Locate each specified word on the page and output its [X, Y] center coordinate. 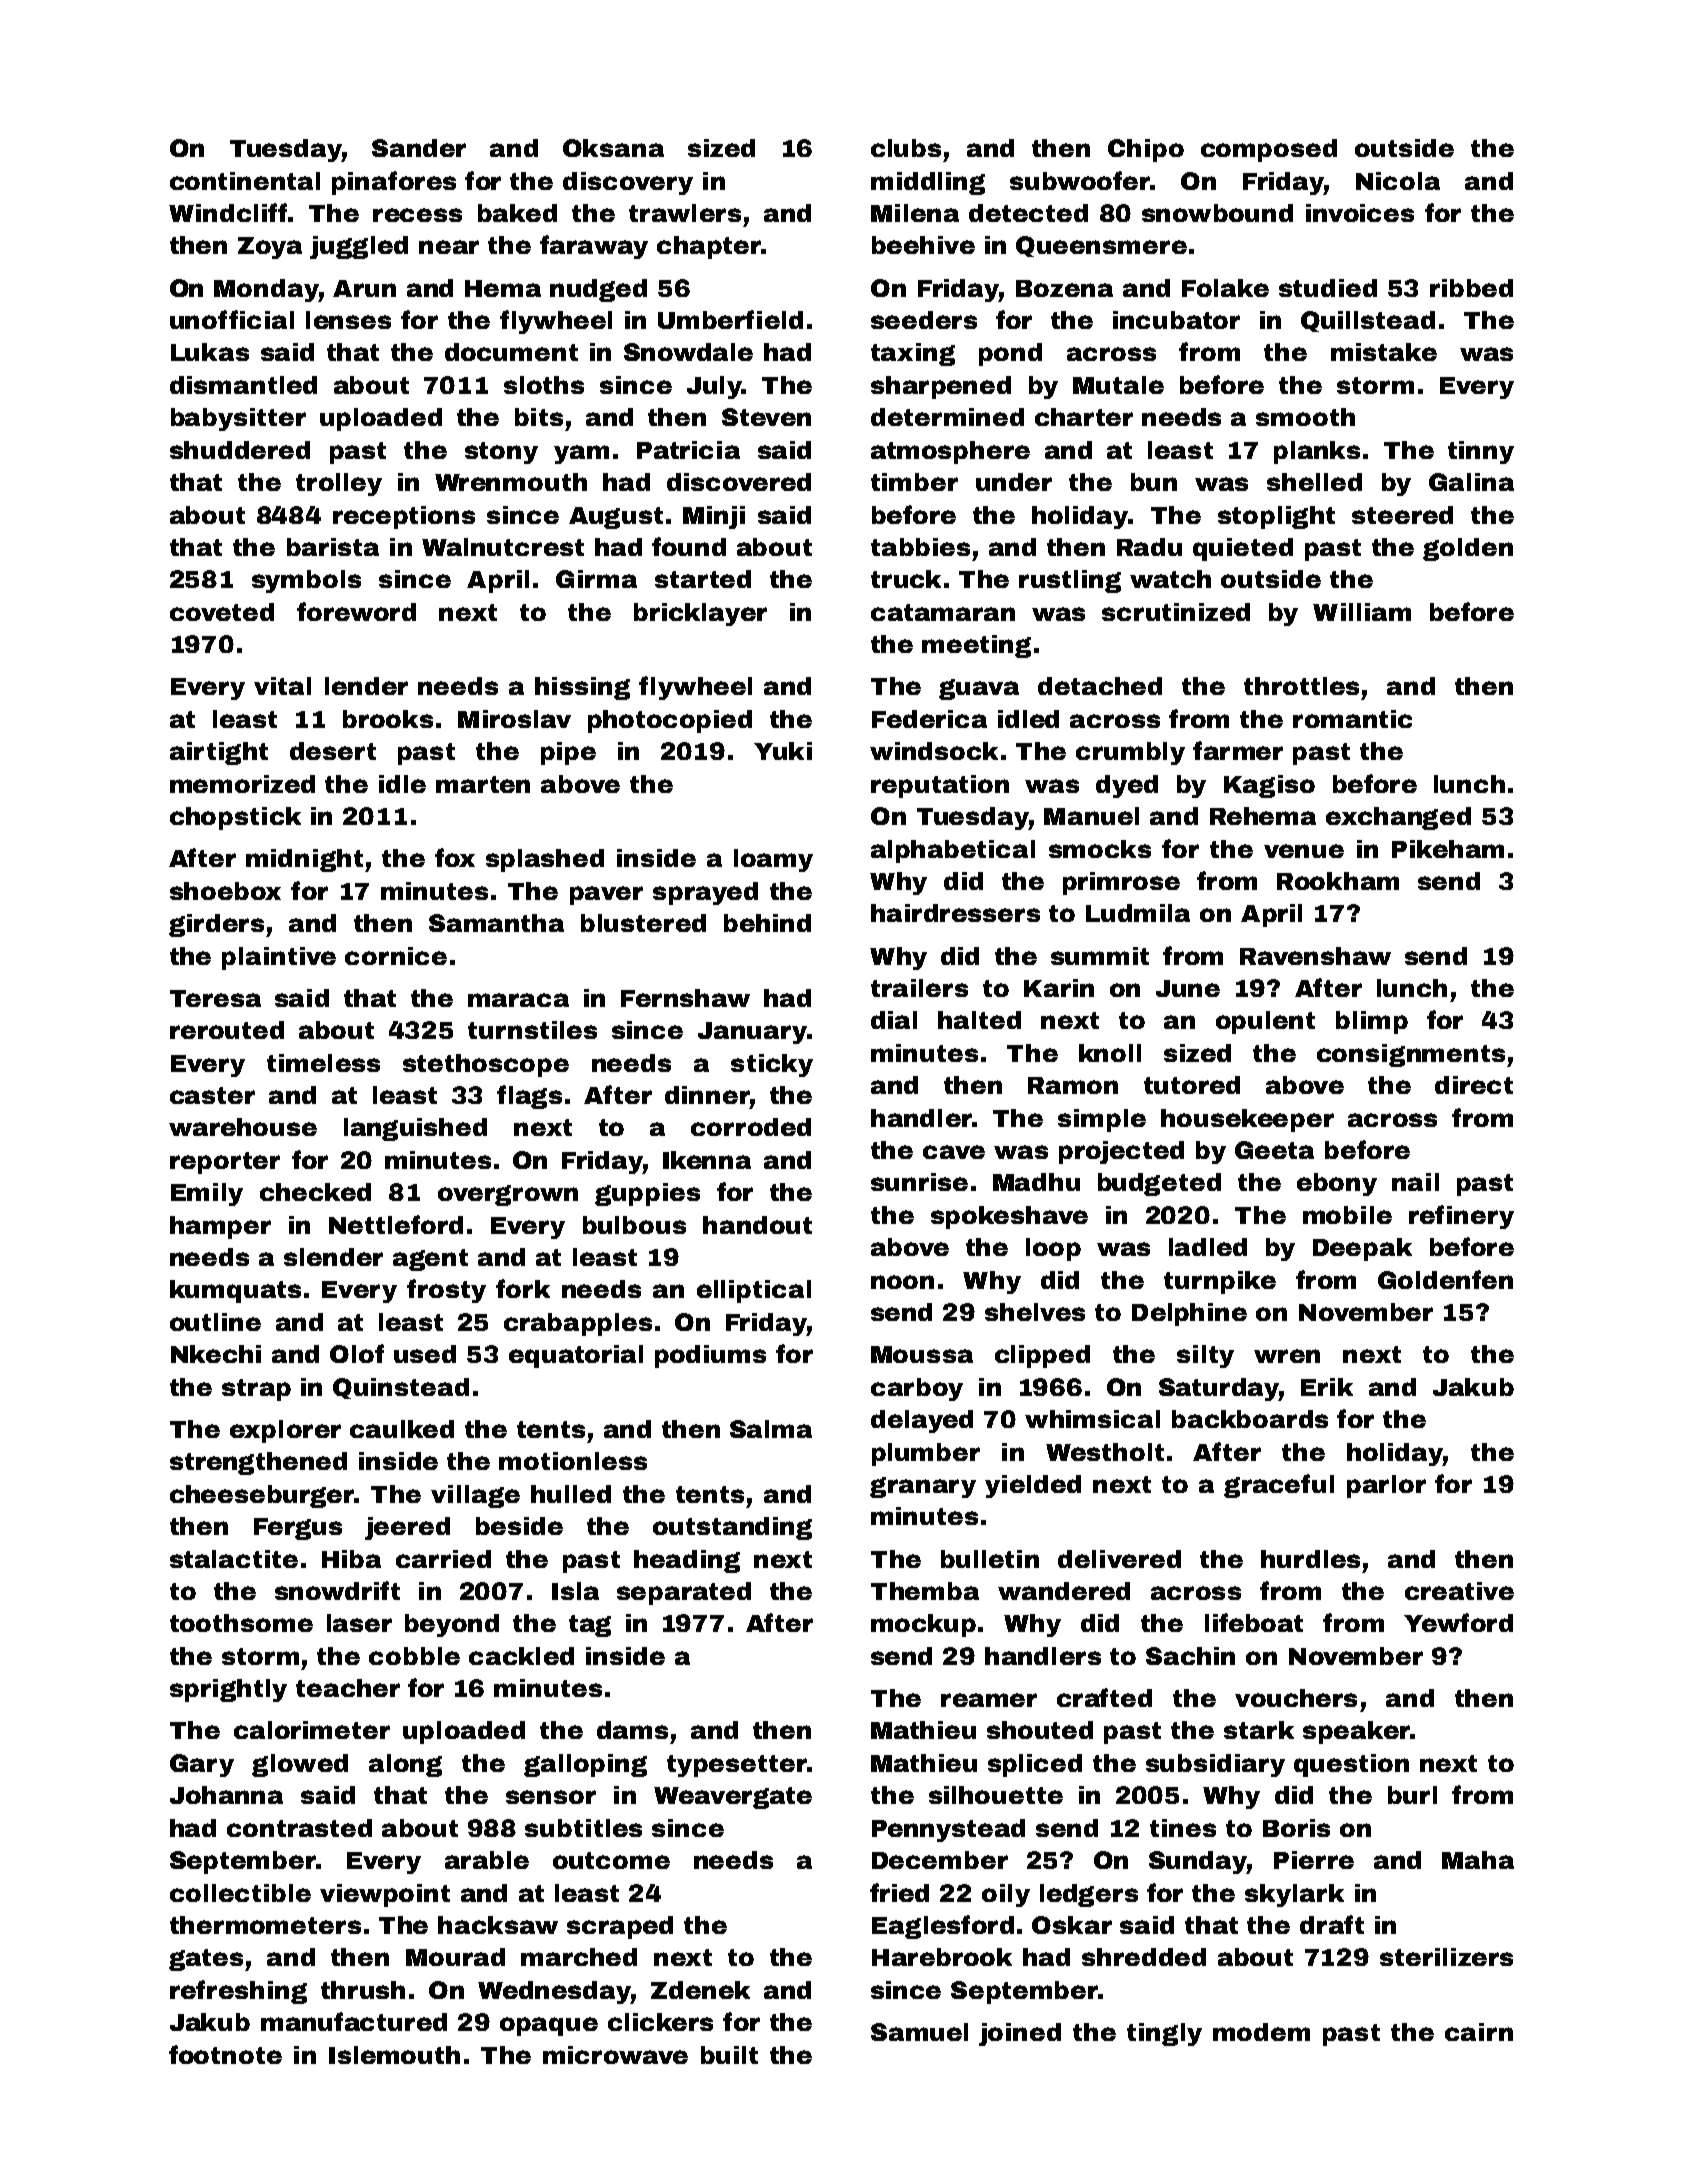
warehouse [243, 1127]
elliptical [754, 1291]
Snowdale [688, 352]
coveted [222, 612]
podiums [710, 1356]
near [449, 247]
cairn [1479, 2032]
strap [256, 1390]
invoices [1360, 213]
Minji [714, 517]
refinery [1461, 1217]
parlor [1386, 1486]
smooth [1305, 417]
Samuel [919, 2032]
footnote [225, 2054]
